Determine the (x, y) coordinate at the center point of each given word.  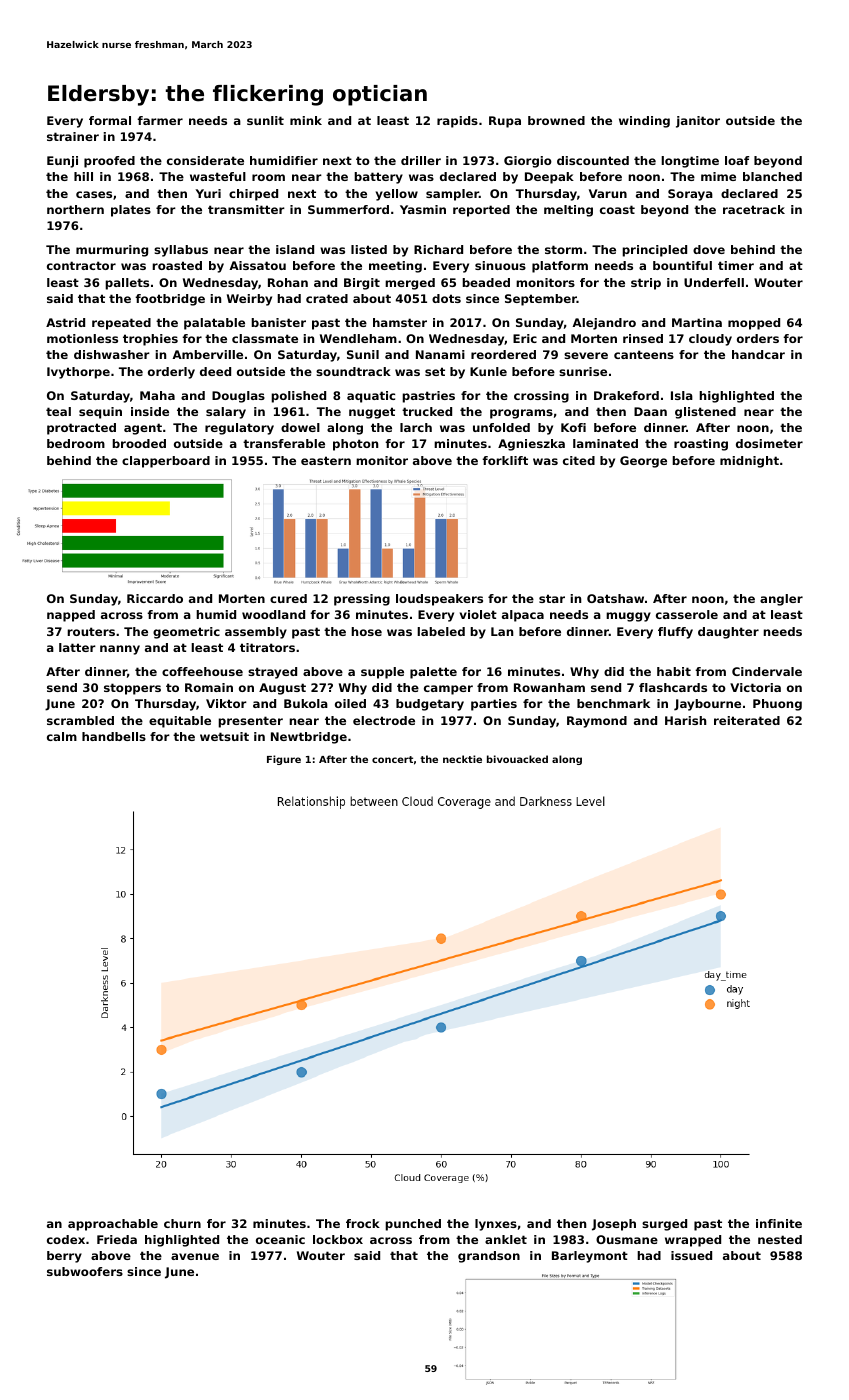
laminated (605, 443)
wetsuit (224, 736)
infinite (779, 1223)
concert (392, 759)
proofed (109, 162)
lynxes (496, 1225)
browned (556, 120)
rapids (457, 122)
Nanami (440, 354)
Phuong (777, 705)
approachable (113, 1225)
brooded (139, 443)
